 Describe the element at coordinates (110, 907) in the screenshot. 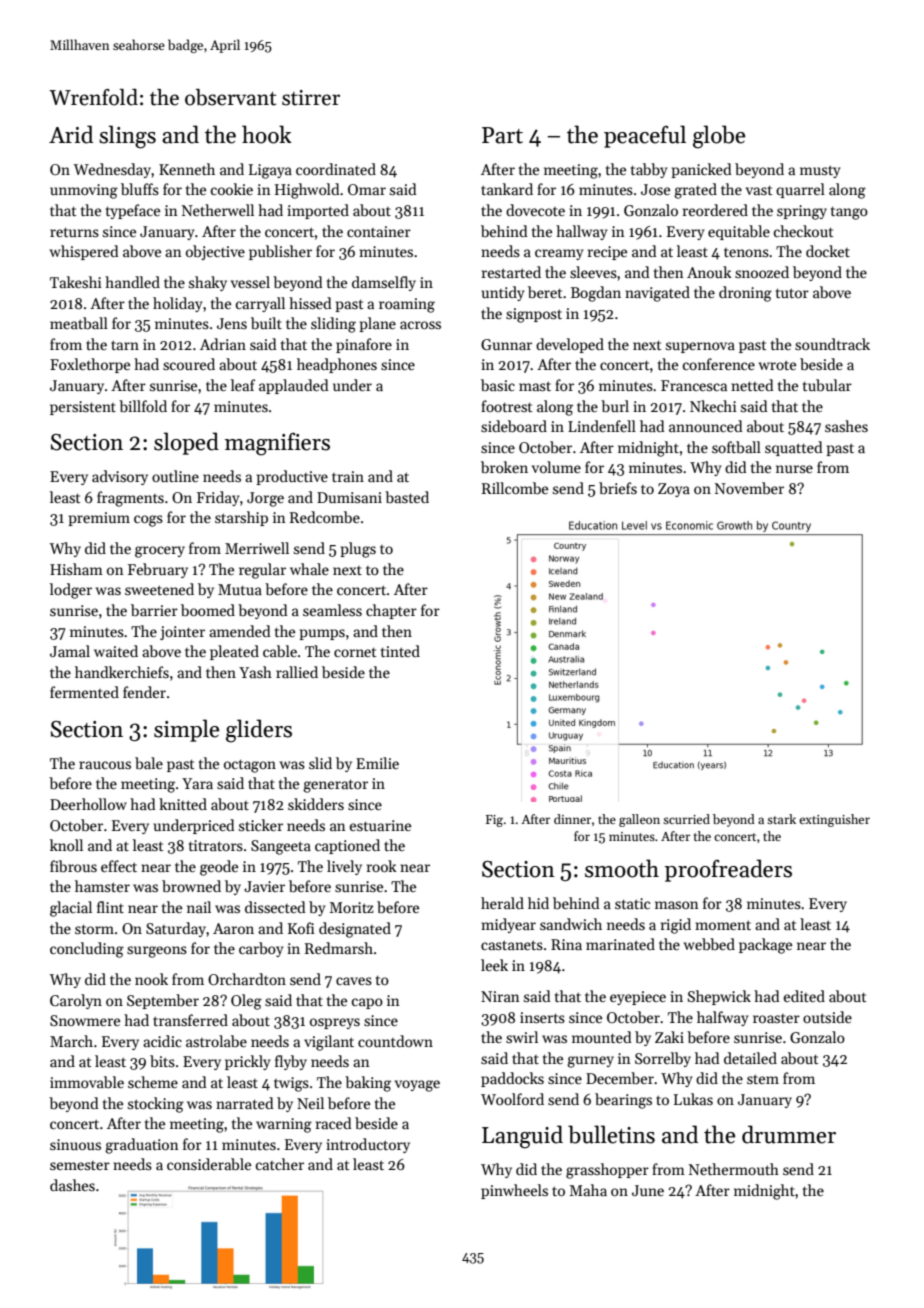

I see `flint` at that location.
